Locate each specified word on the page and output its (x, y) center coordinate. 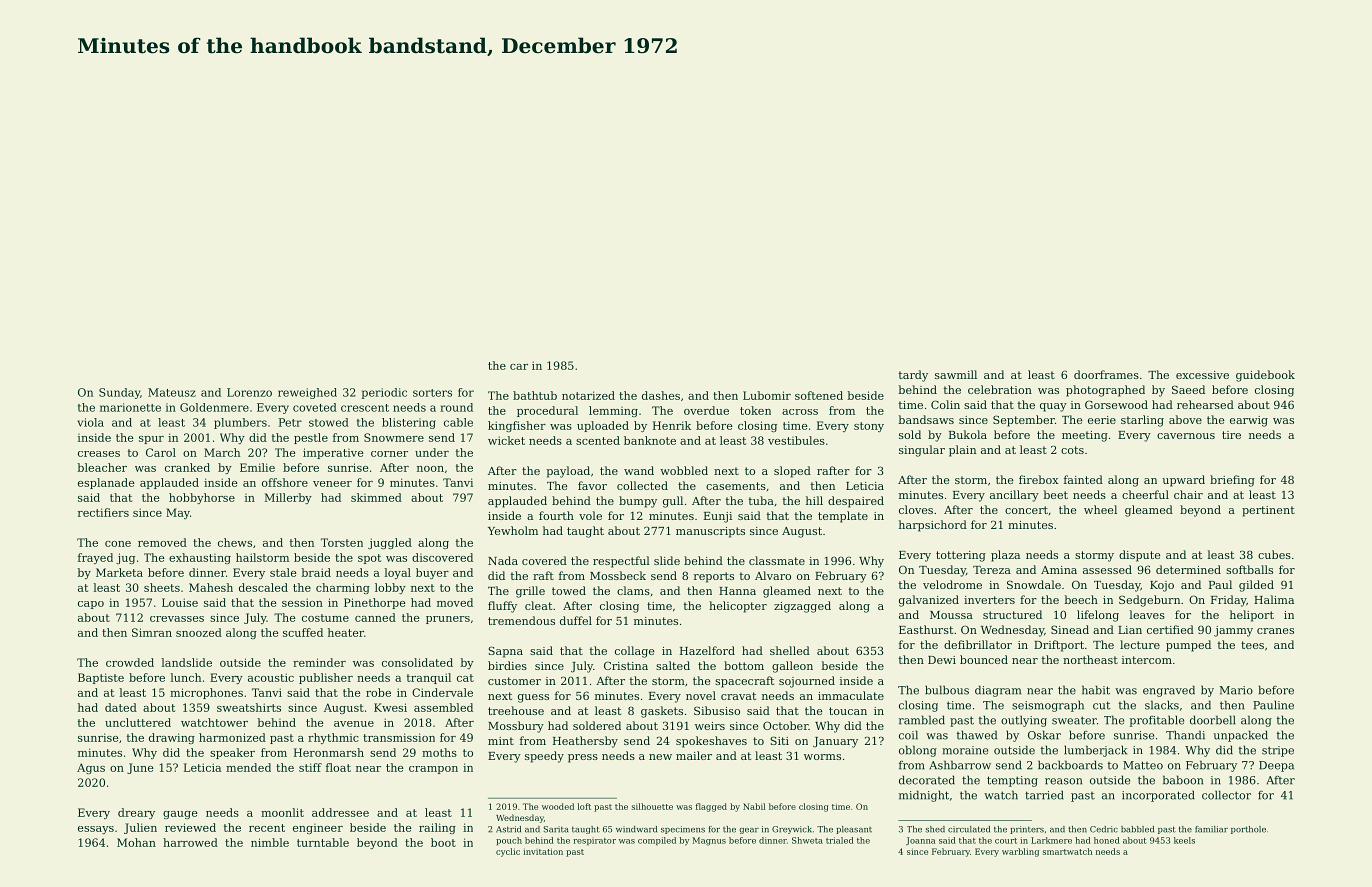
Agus (91, 768)
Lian (1130, 630)
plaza (1005, 556)
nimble (270, 842)
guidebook (1265, 376)
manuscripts (710, 532)
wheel (1100, 509)
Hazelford (707, 650)
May (178, 513)
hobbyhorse (202, 498)
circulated (969, 829)
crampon (433, 770)
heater (346, 632)
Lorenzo (249, 392)
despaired (856, 502)
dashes (661, 395)
